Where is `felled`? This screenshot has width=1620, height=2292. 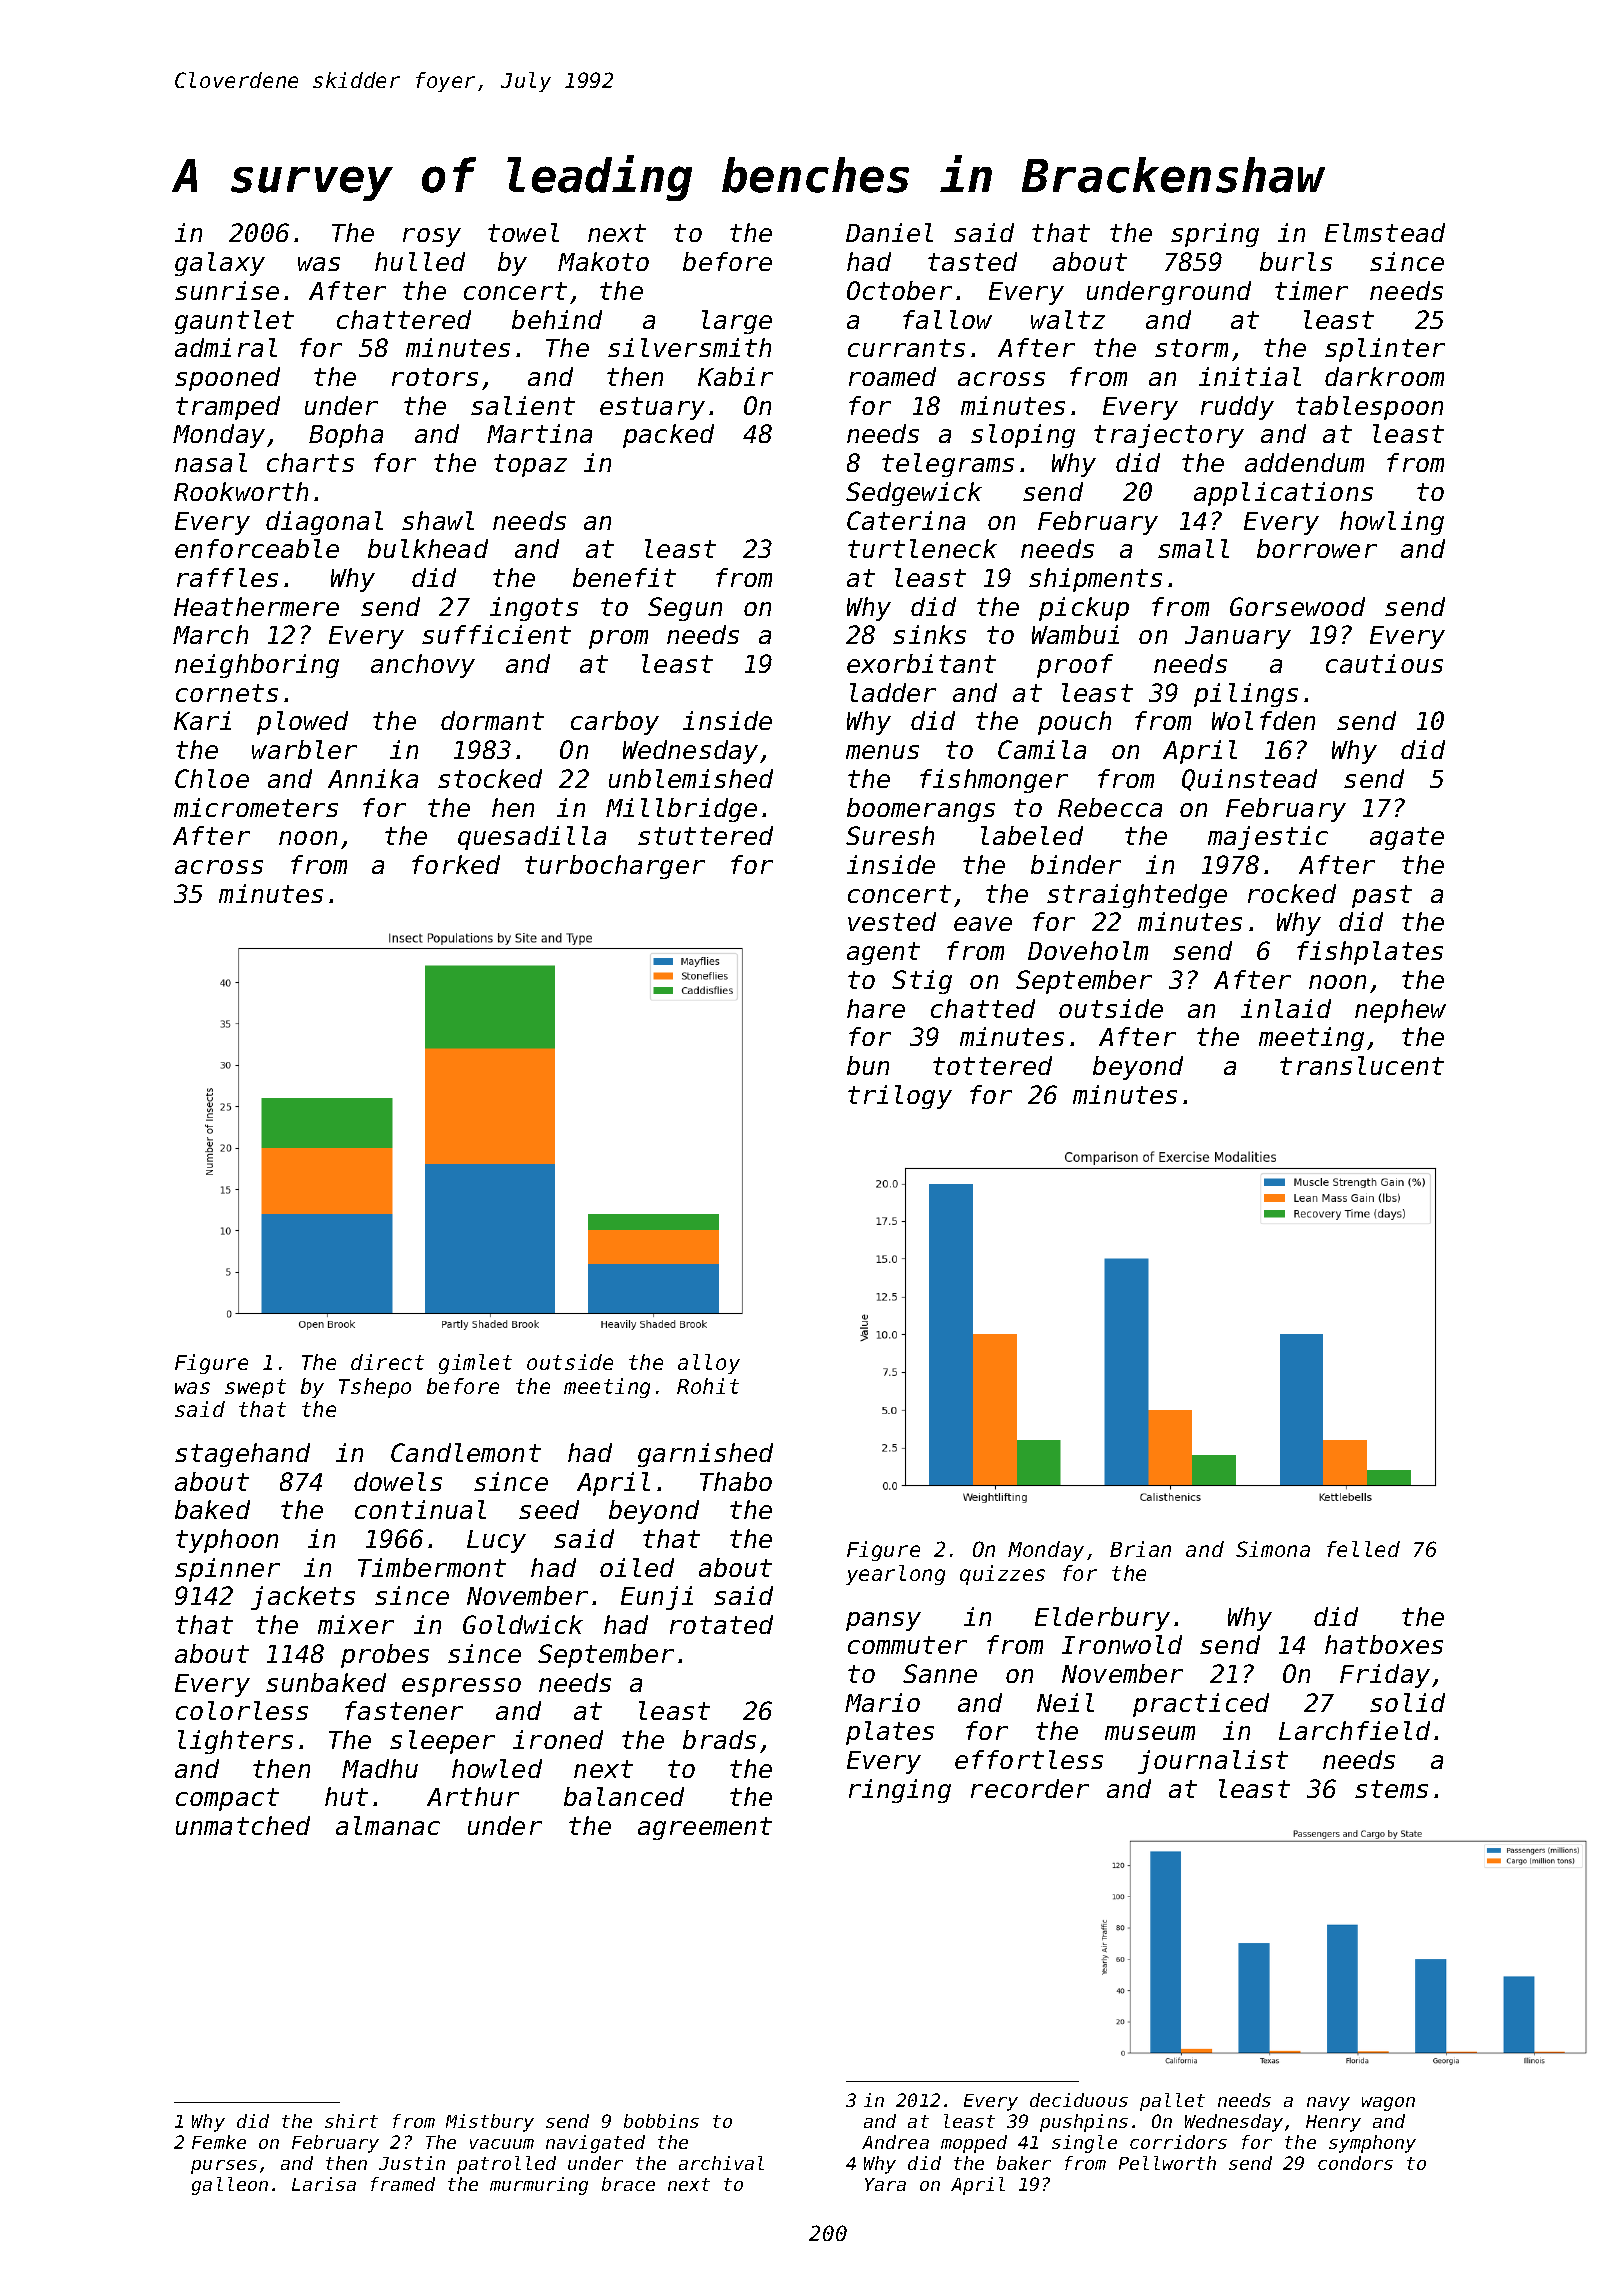 felled is located at coordinates (1363, 1549).
